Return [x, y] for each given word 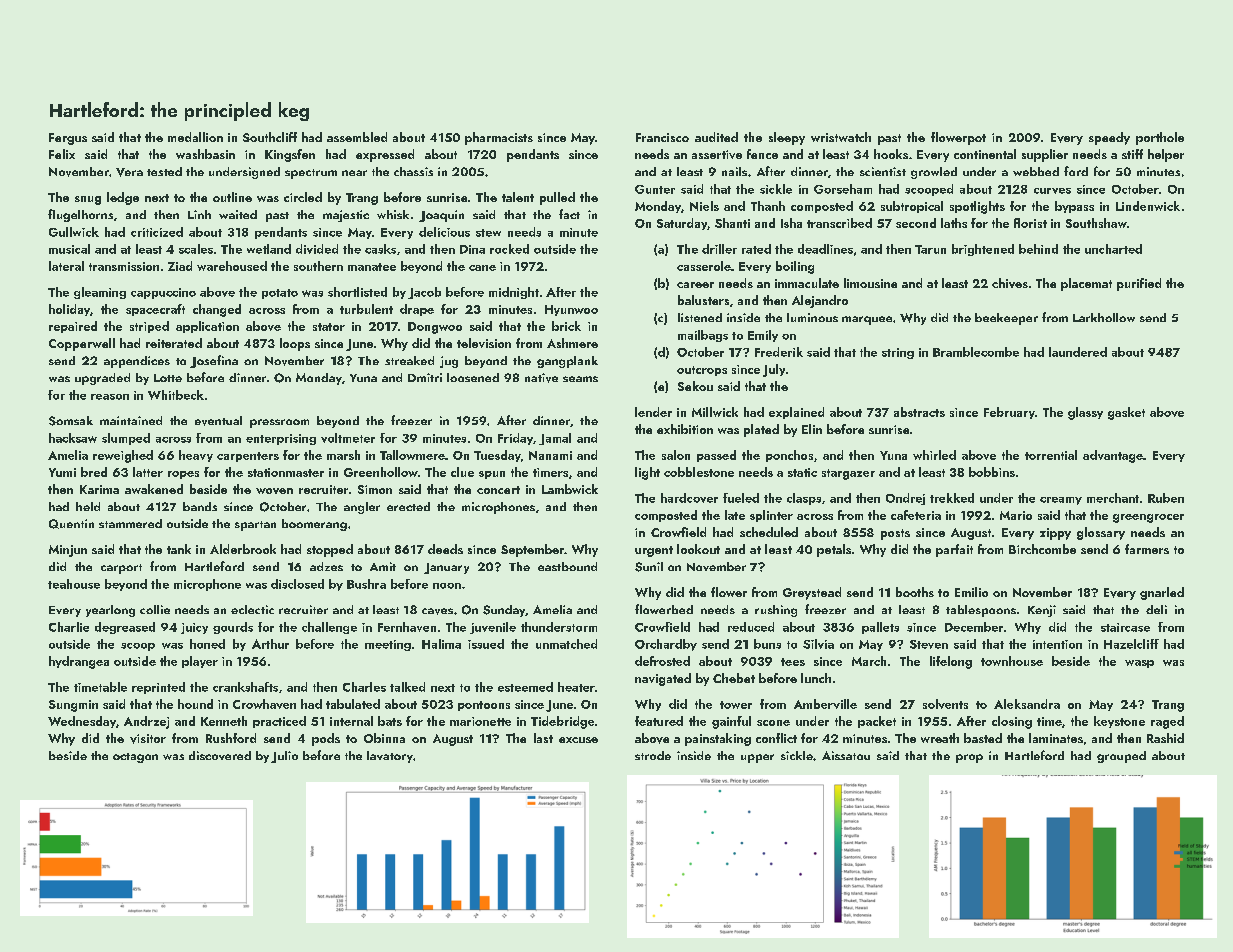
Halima [441, 644]
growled [934, 173]
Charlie [69, 627]
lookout [698, 549]
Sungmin [73, 706]
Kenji [1042, 611]
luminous [812, 317]
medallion [195, 137]
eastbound [567, 566]
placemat [1086, 284]
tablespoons [981, 611]
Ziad [180, 266]
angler [362, 508]
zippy [1055, 534]
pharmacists [499, 138]
